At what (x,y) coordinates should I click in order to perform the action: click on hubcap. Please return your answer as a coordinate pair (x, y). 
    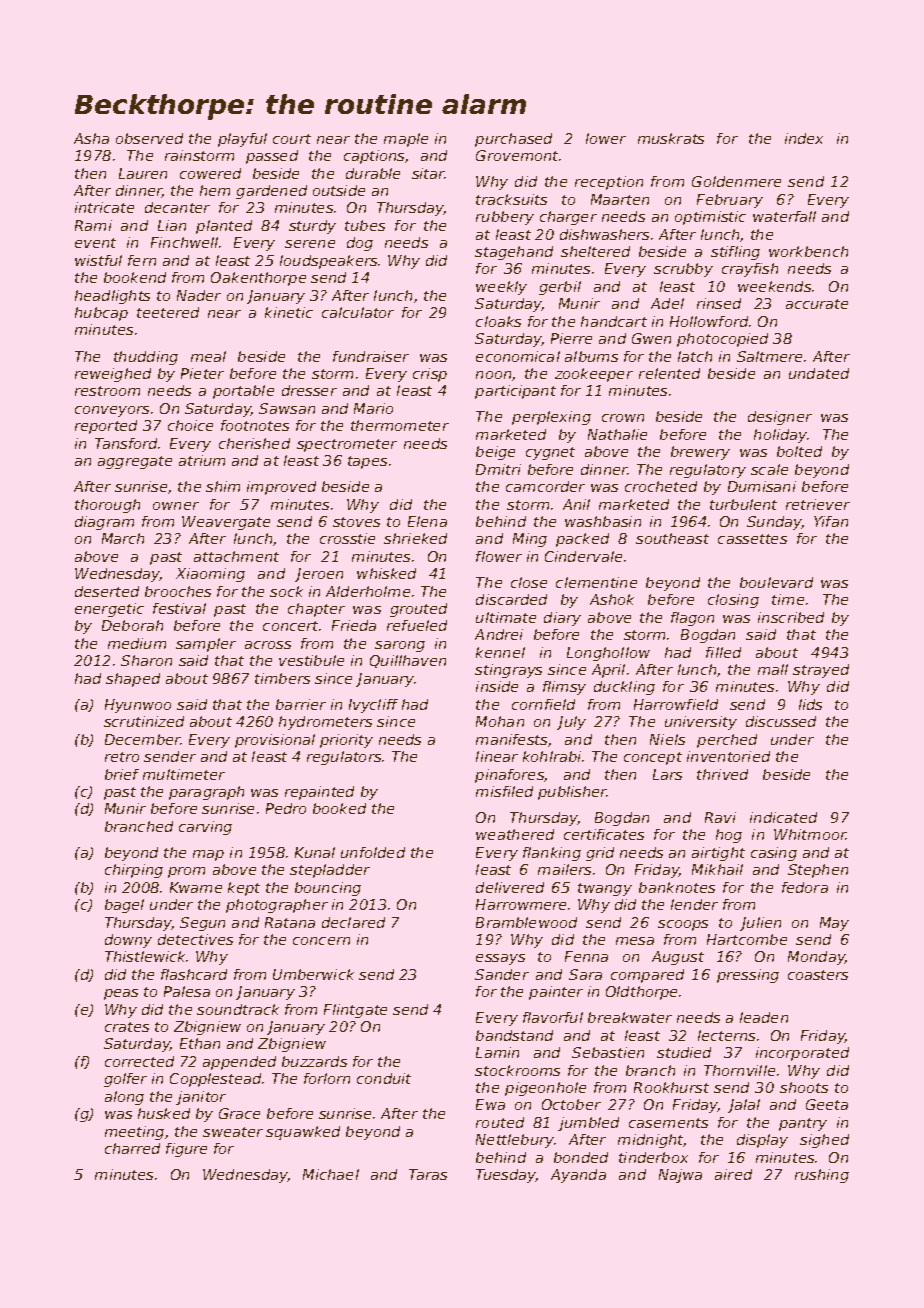
    Looking at the image, I should click on (101, 314).
